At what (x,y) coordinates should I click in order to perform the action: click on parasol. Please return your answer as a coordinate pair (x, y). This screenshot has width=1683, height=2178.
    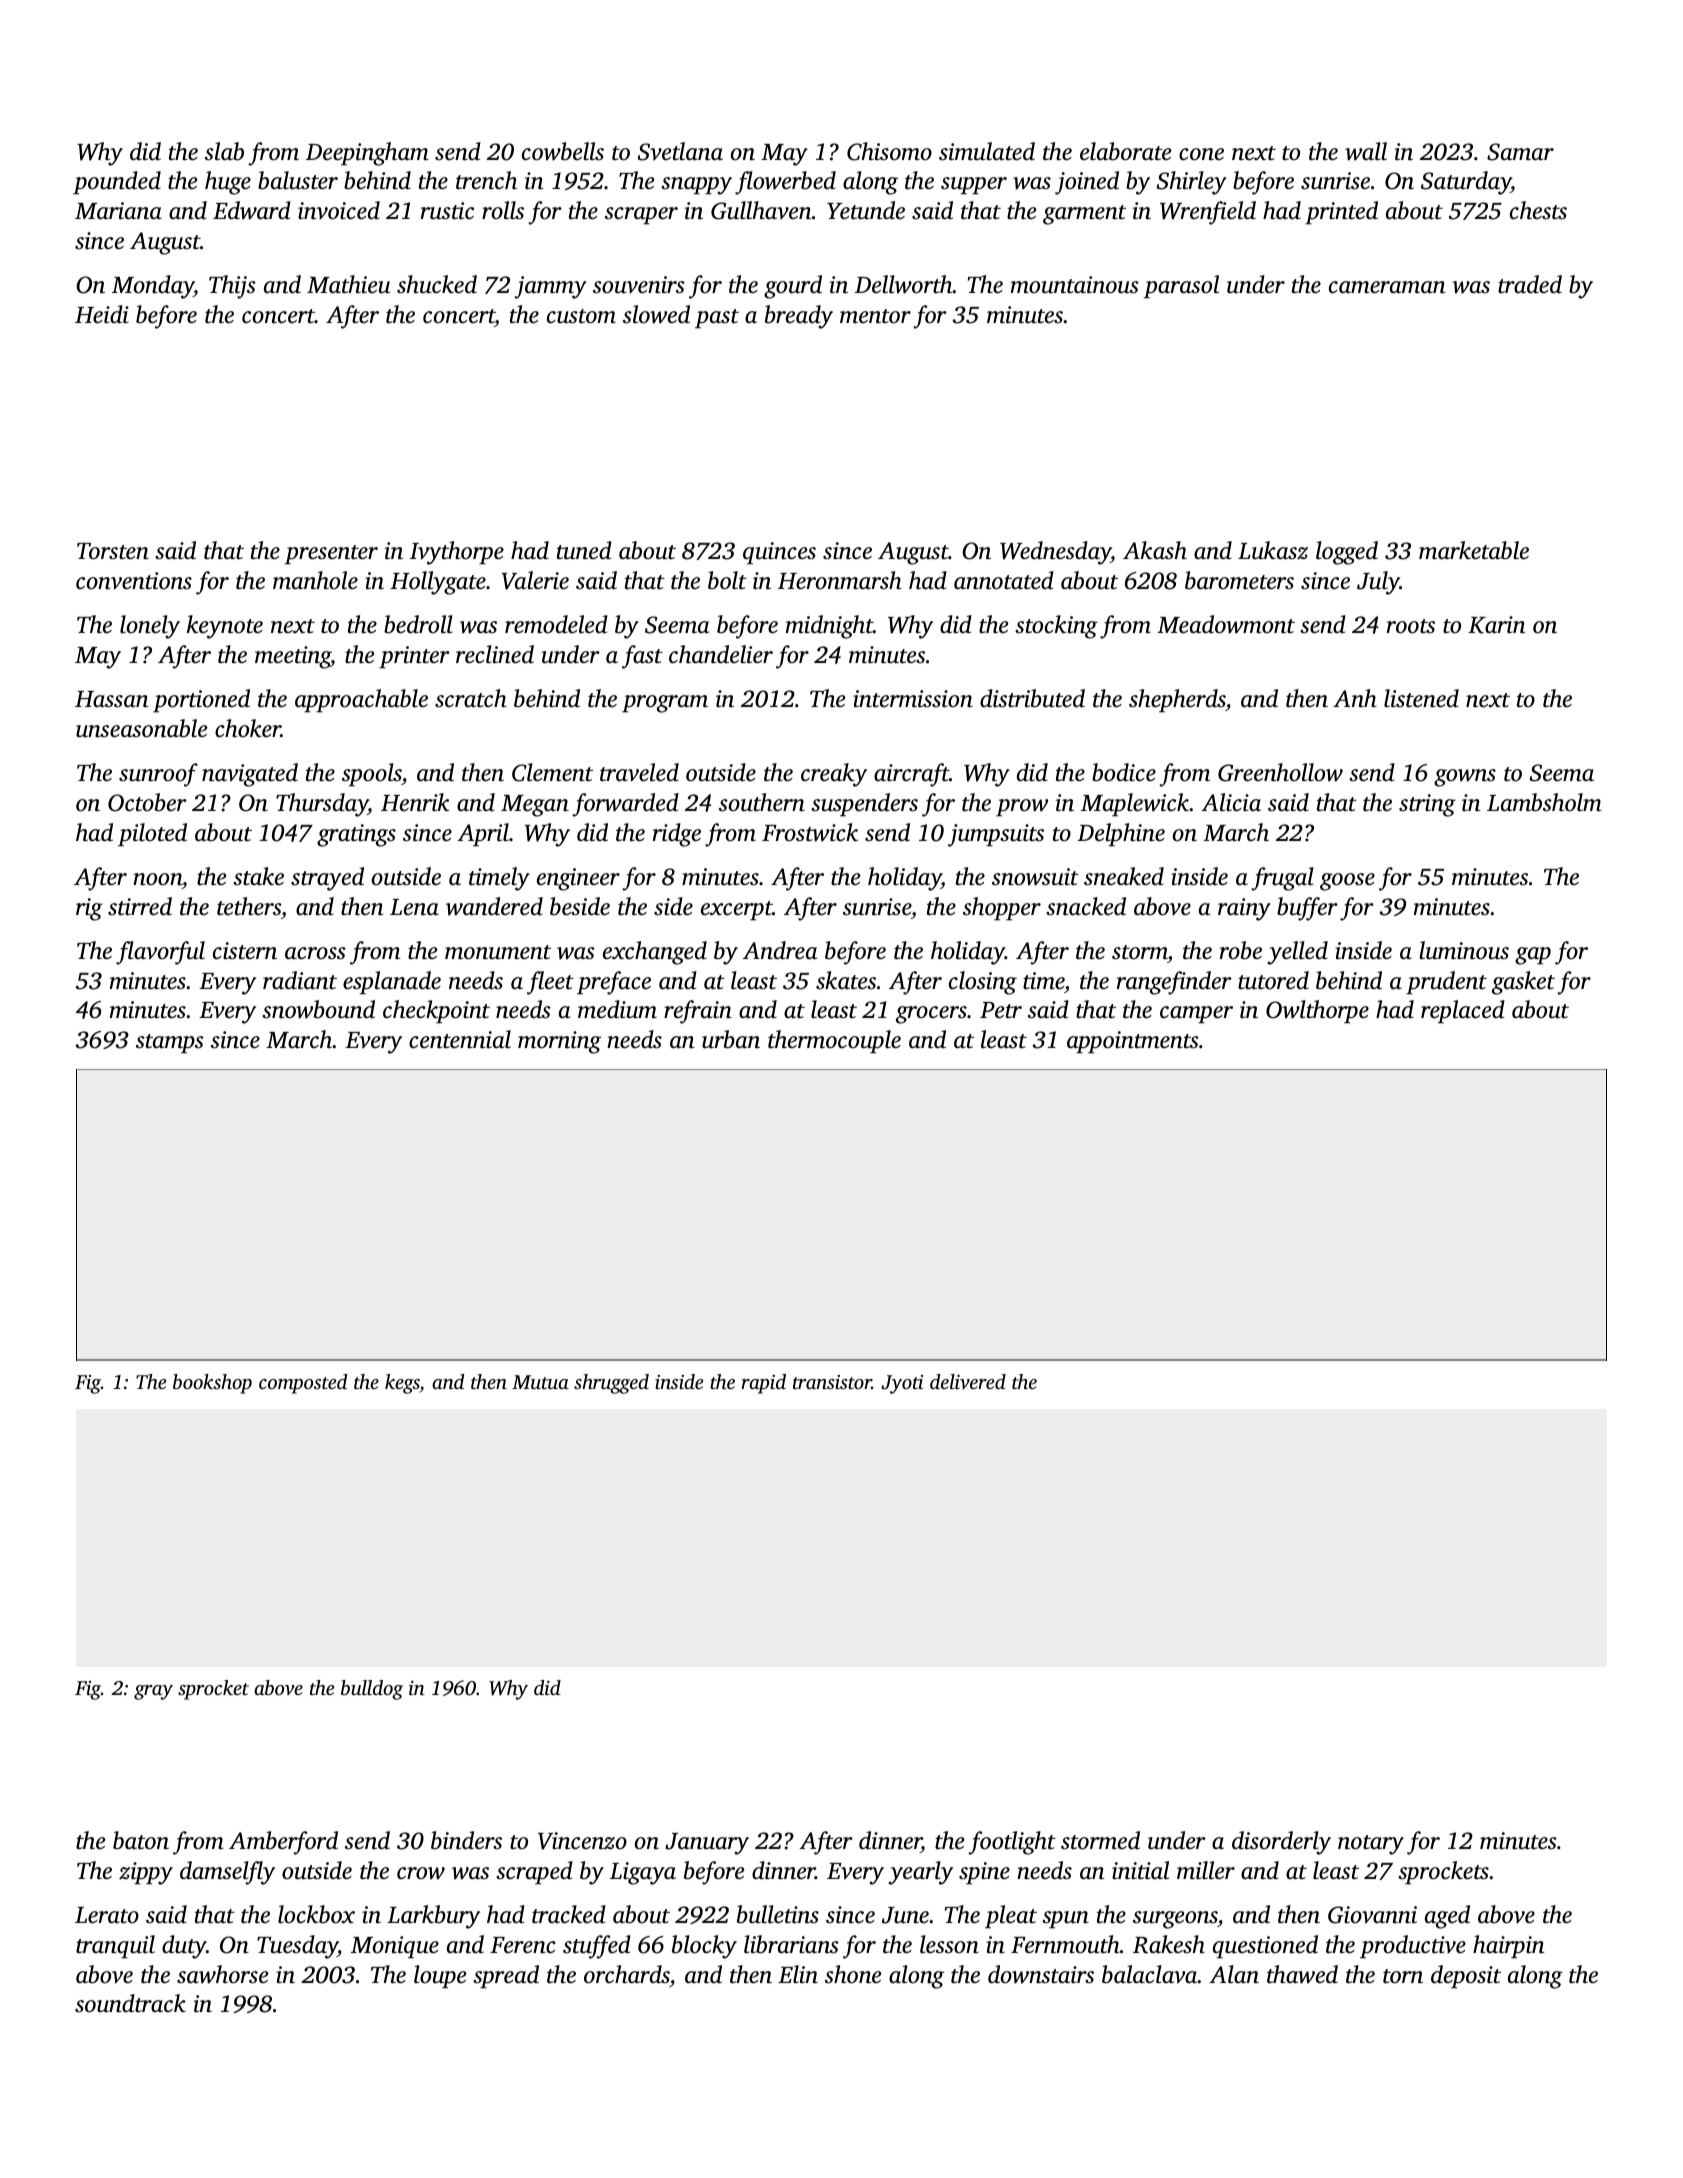
    Looking at the image, I should click on (1181, 287).
